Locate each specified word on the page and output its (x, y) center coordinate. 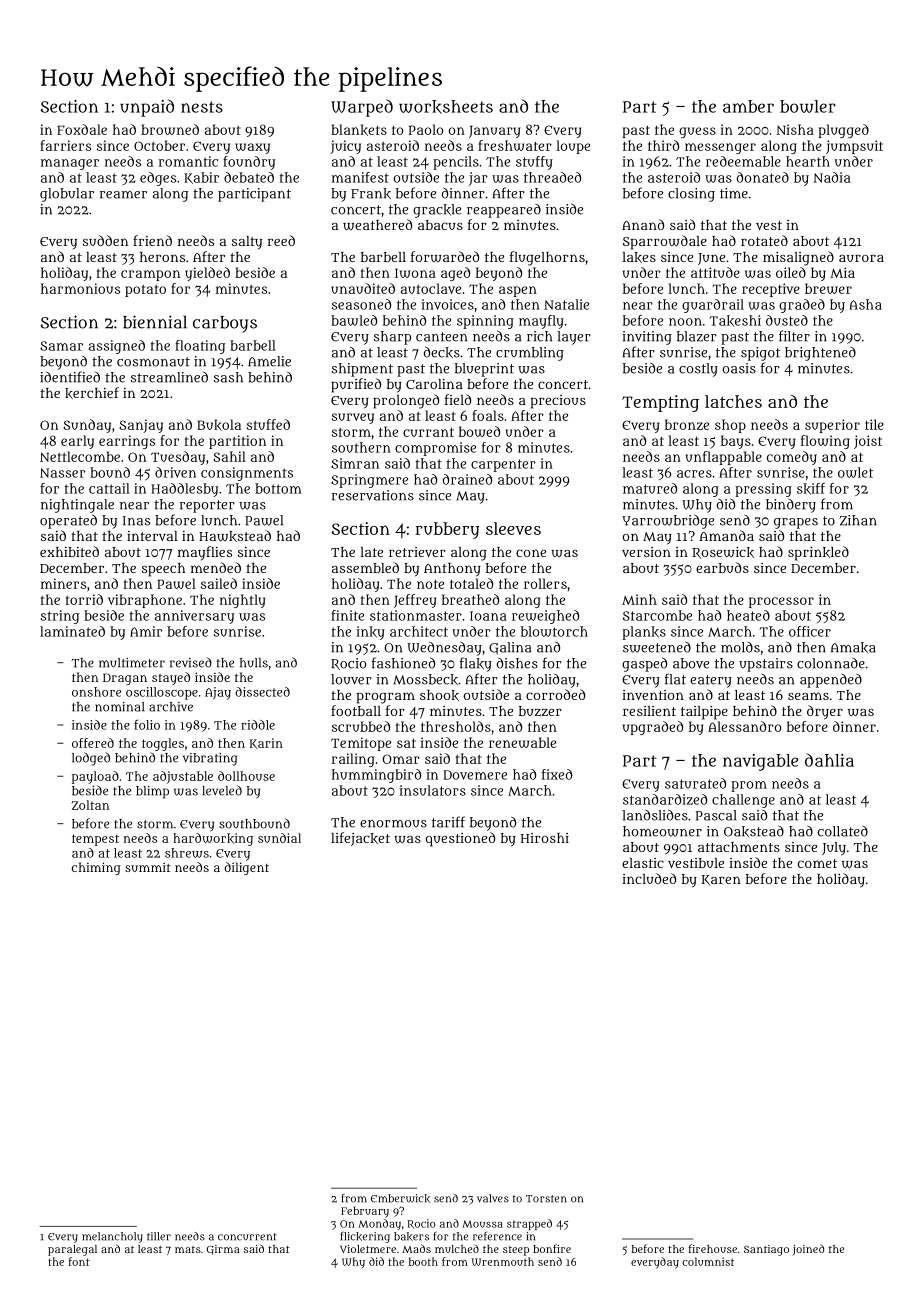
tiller (159, 1236)
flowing (825, 442)
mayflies (205, 553)
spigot (760, 354)
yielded (207, 274)
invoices (447, 304)
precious (558, 402)
